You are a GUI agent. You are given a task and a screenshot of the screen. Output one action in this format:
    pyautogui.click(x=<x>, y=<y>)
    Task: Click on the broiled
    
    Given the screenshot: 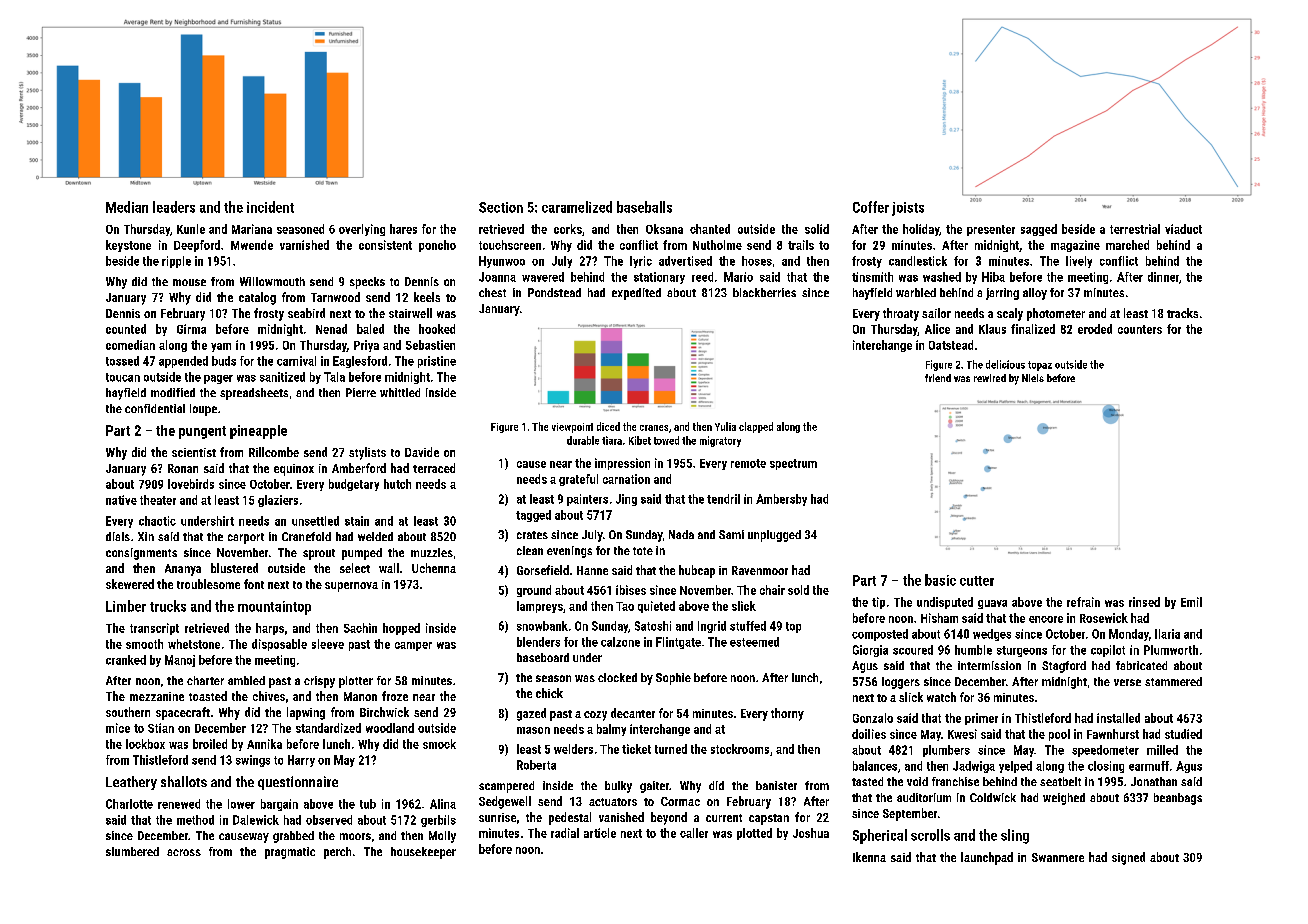 What is the action you would take?
    pyautogui.click(x=210, y=744)
